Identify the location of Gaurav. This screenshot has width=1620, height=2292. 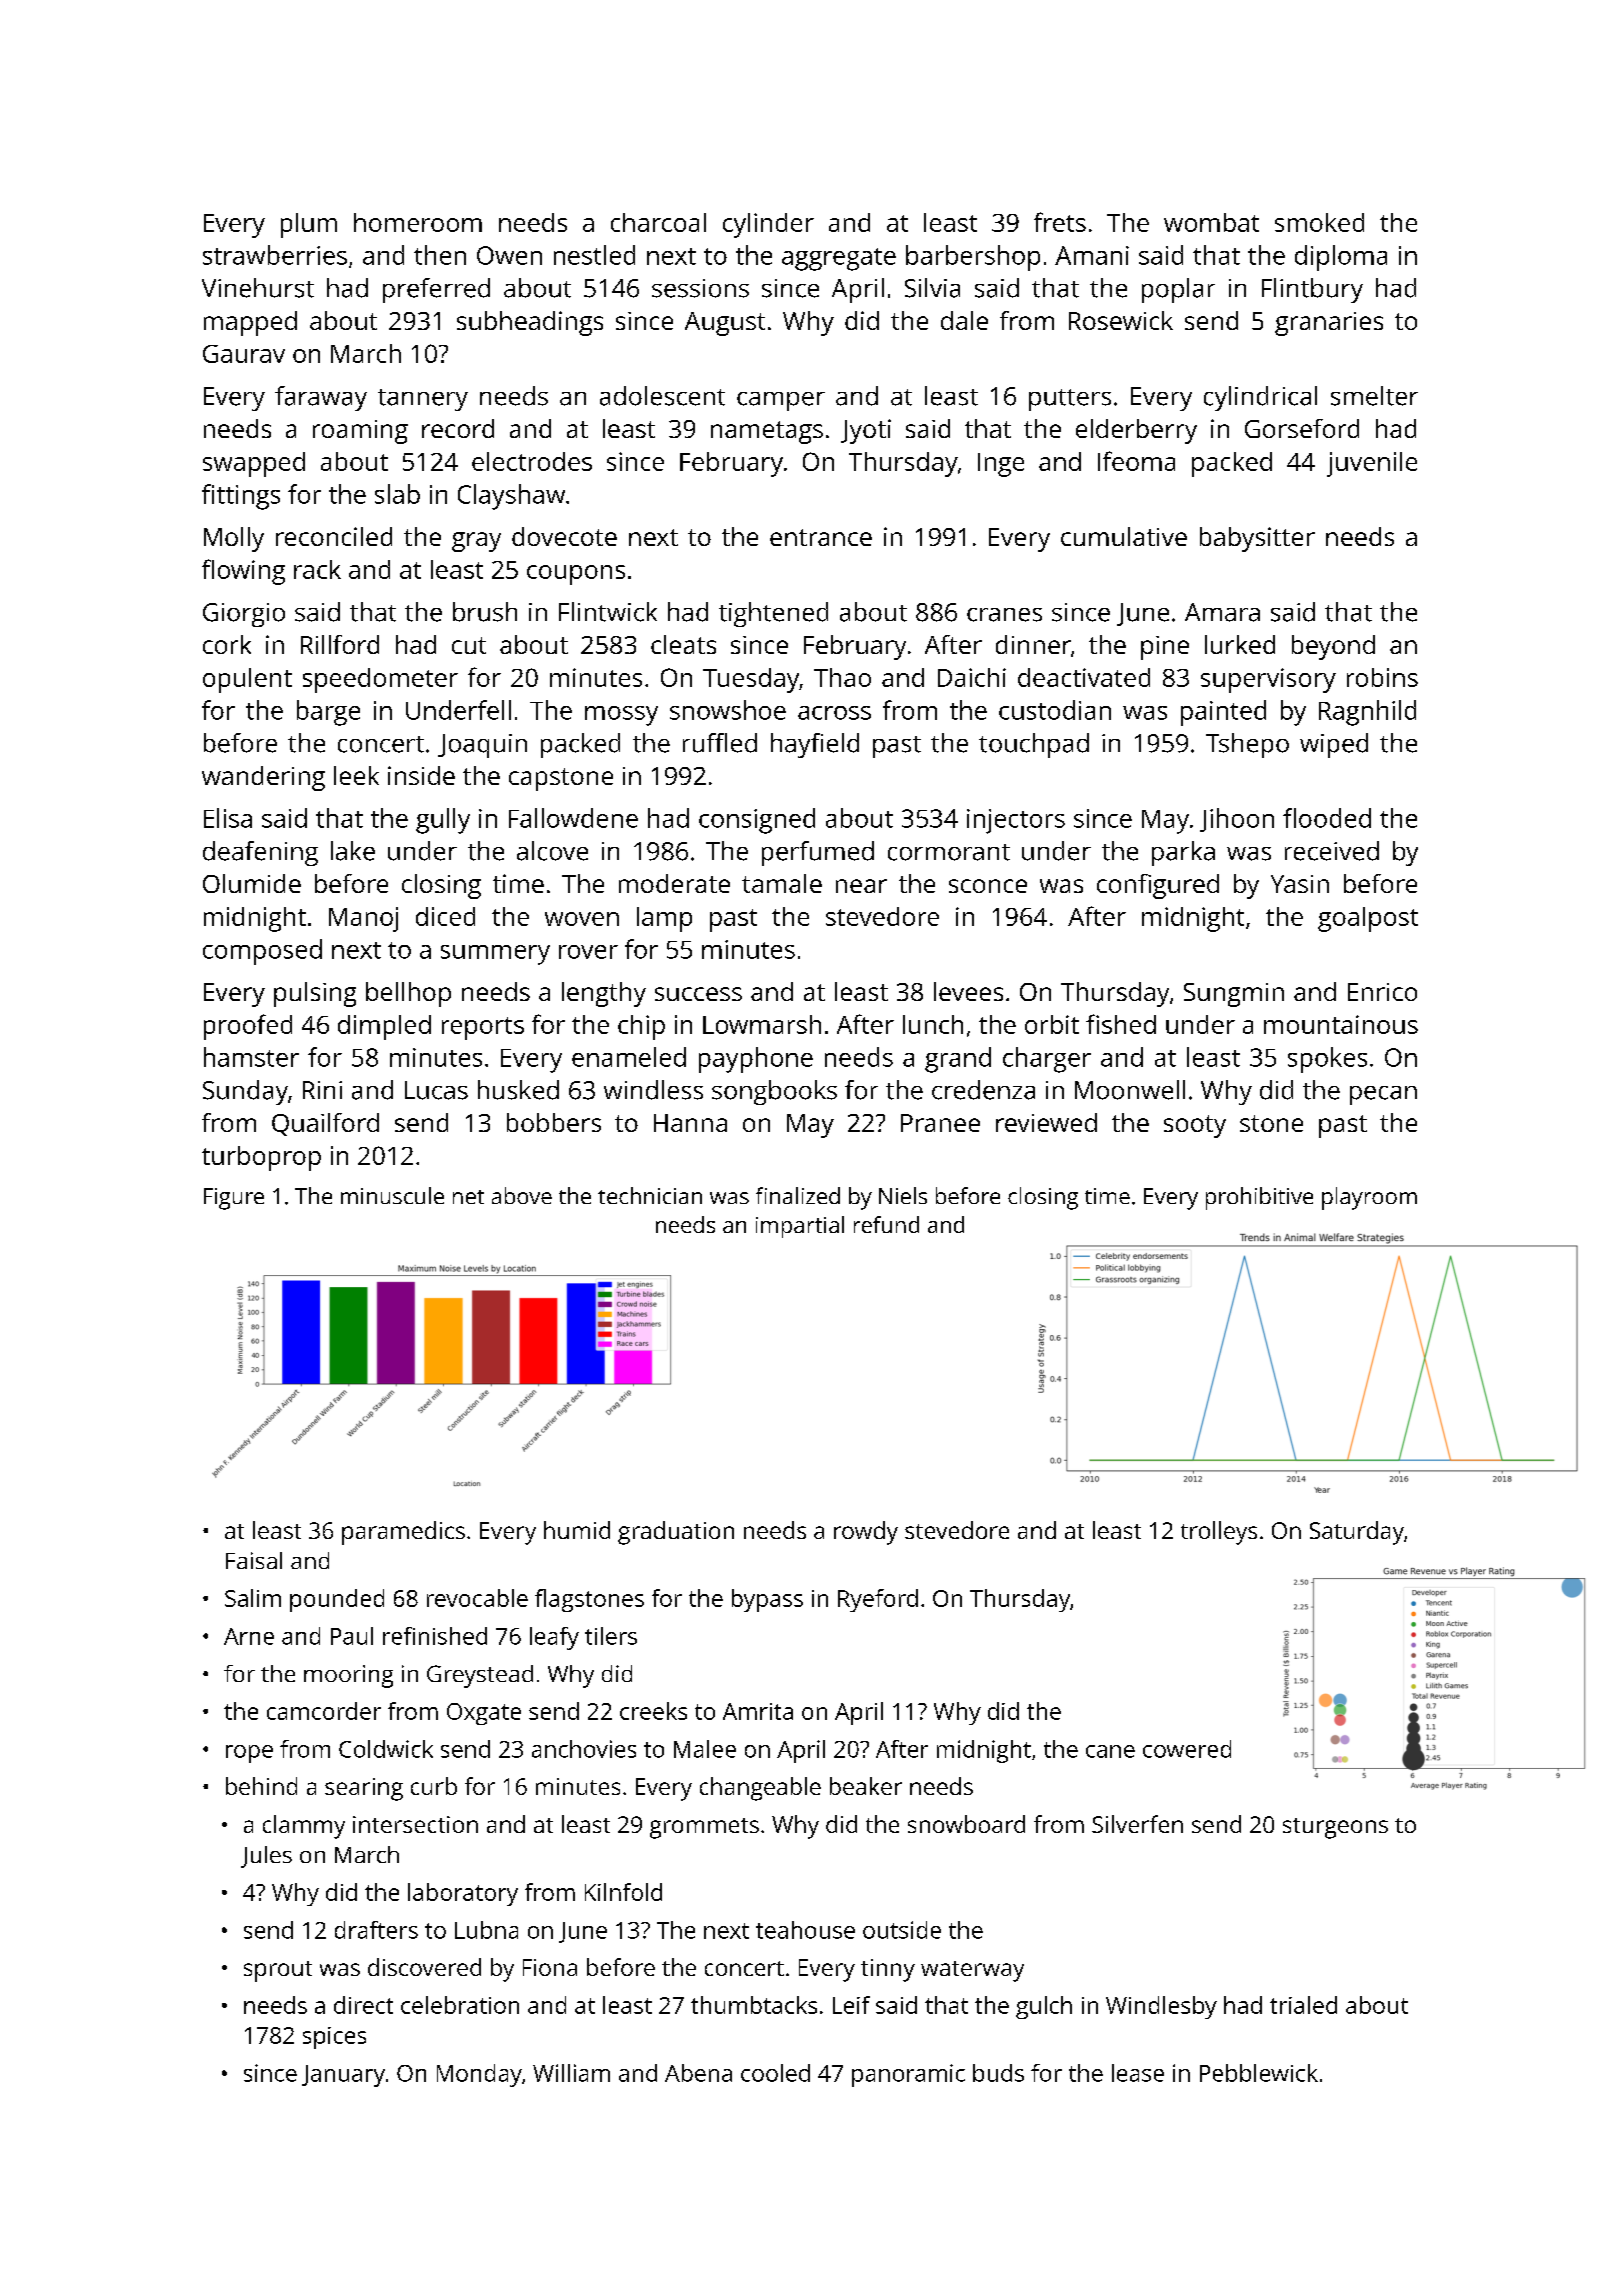
(244, 354).
